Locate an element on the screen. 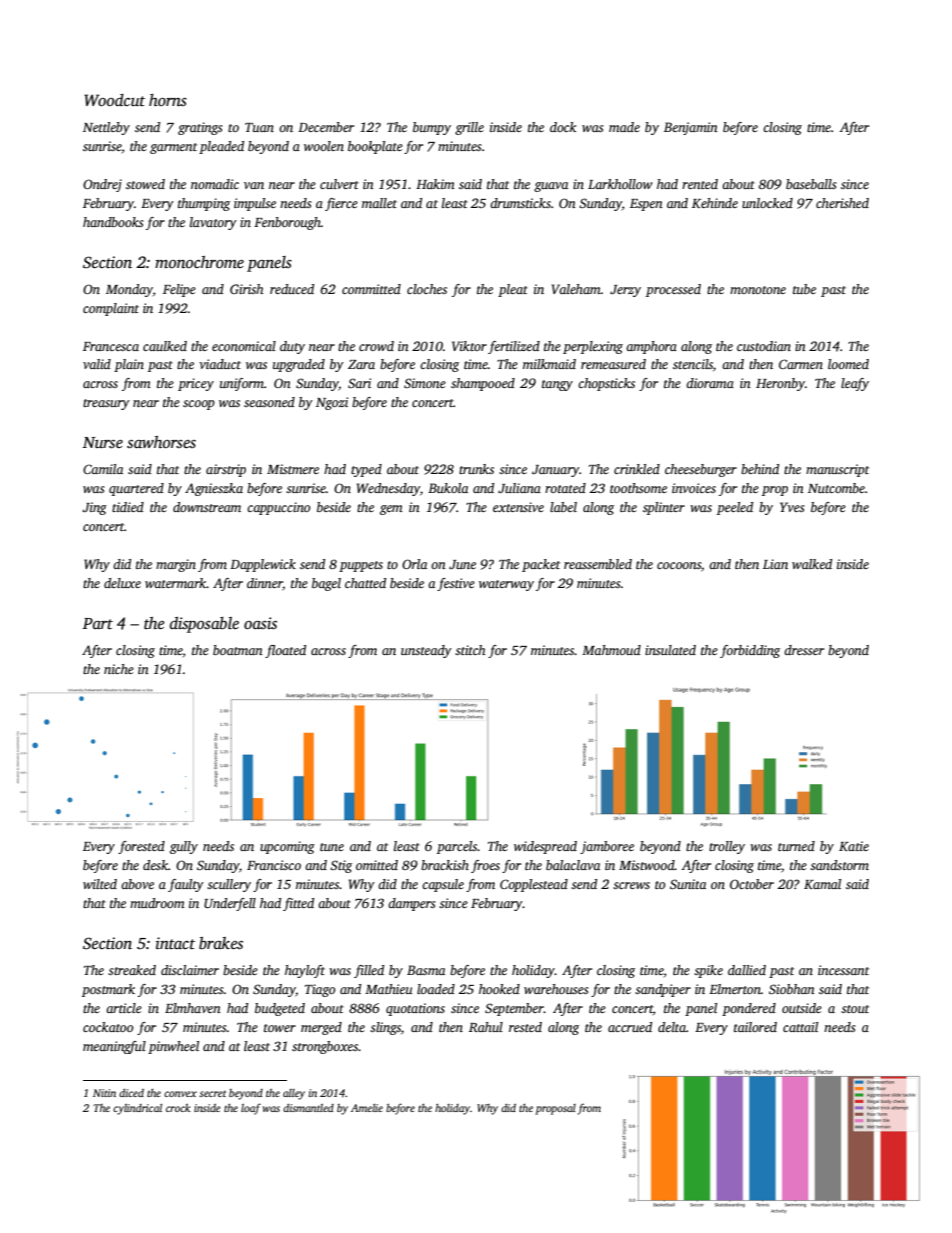 The width and height of the screenshot is (952, 1233). boatman is located at coordinates (238, 650).
